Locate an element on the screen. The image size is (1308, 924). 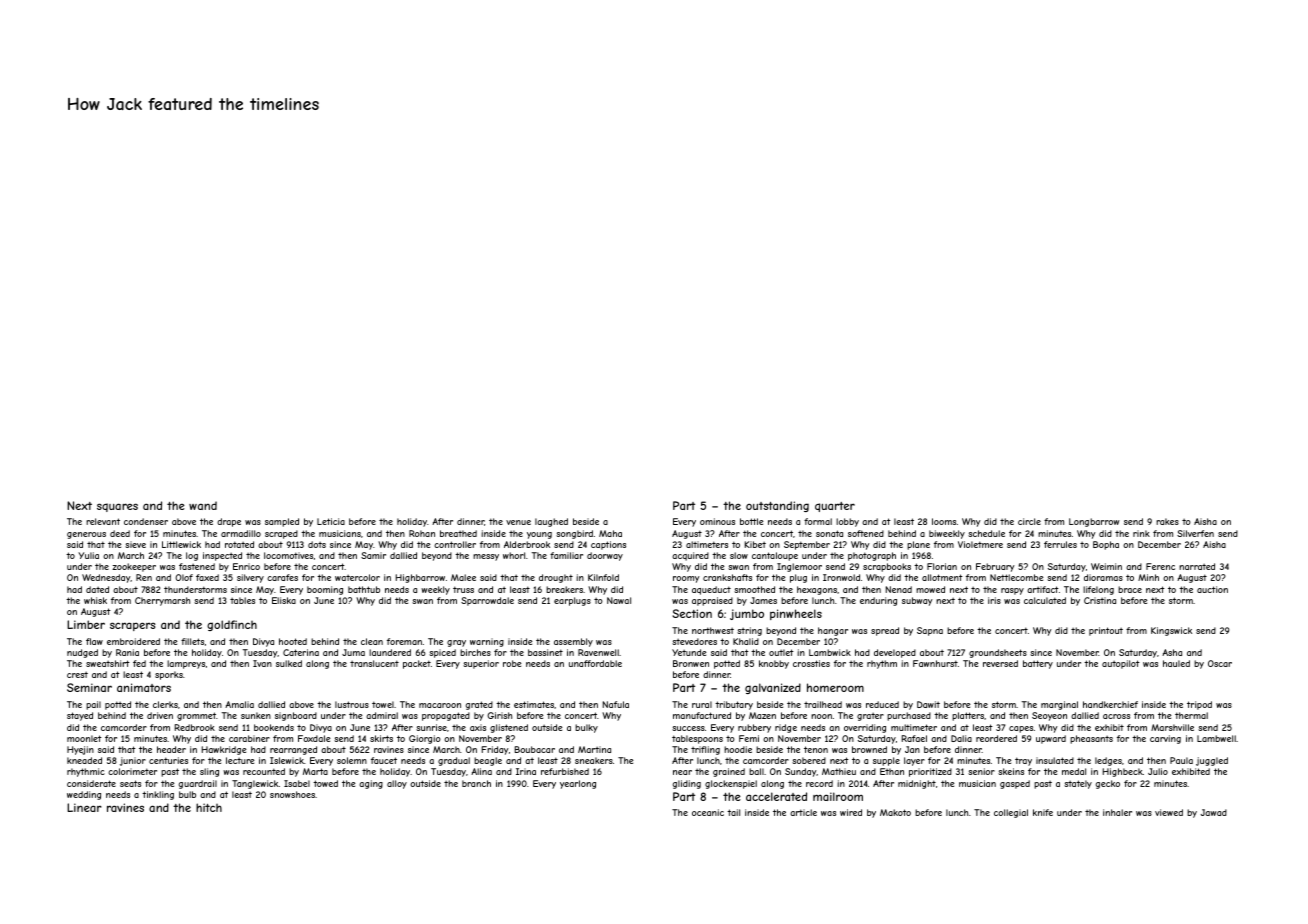
Jawad is located at coordinates (1214, 812).
